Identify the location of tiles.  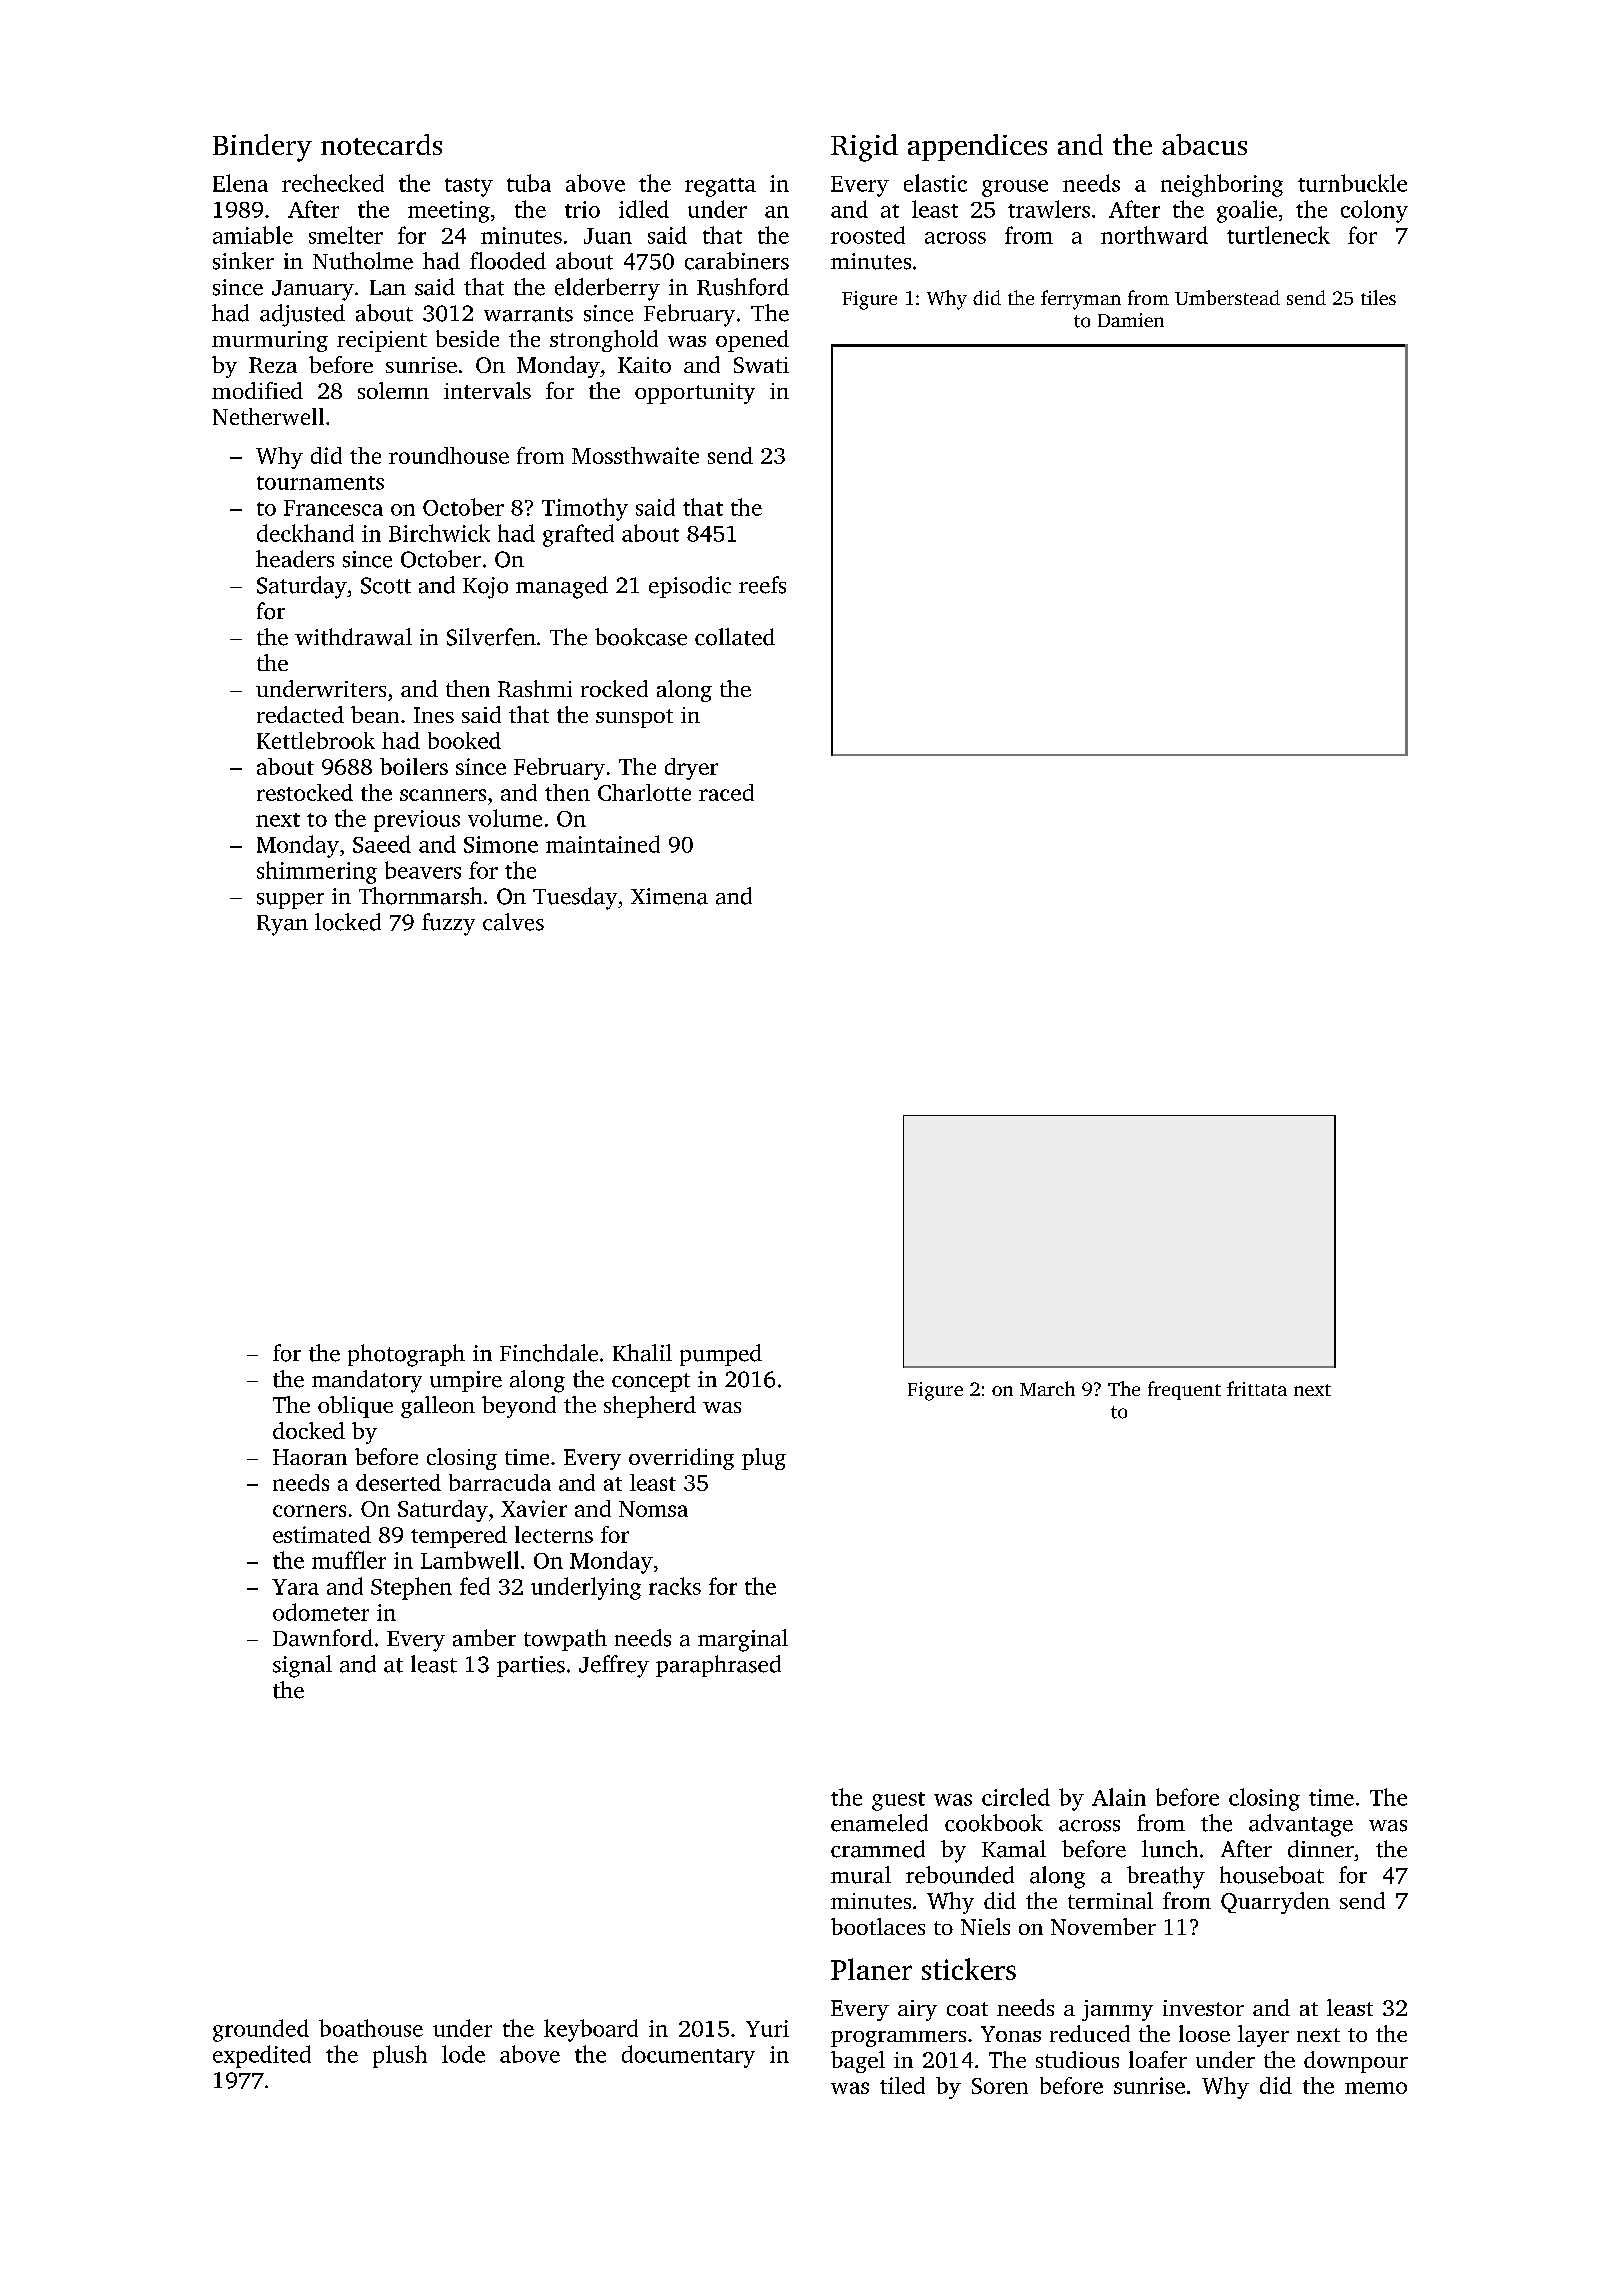
(1378, 297).
